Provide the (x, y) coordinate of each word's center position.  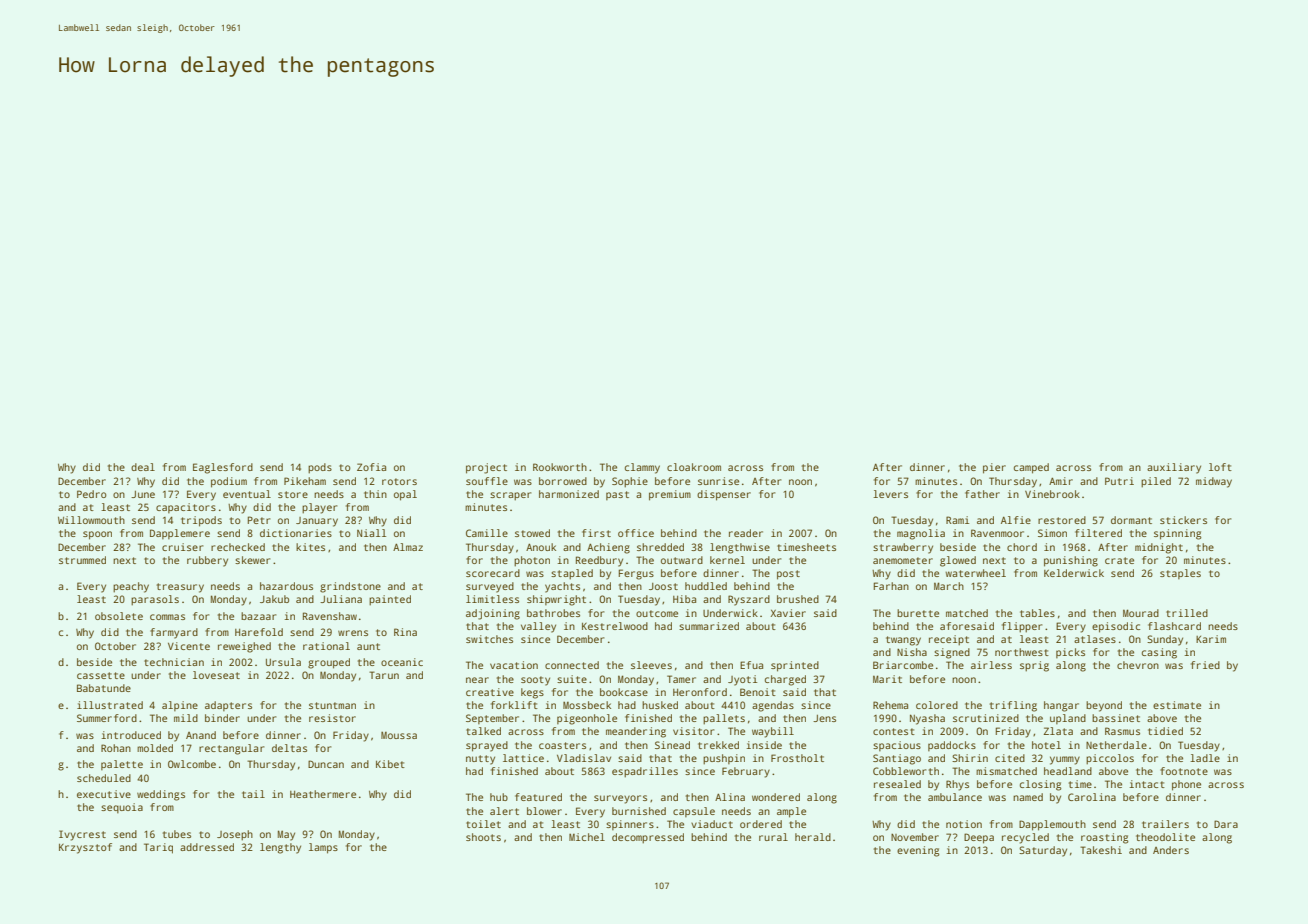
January (317, 522)
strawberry (903, 548)
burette (918, 613)
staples (1180, 574)
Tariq (158, 848)
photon (532, 561)
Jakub (274, 599)
